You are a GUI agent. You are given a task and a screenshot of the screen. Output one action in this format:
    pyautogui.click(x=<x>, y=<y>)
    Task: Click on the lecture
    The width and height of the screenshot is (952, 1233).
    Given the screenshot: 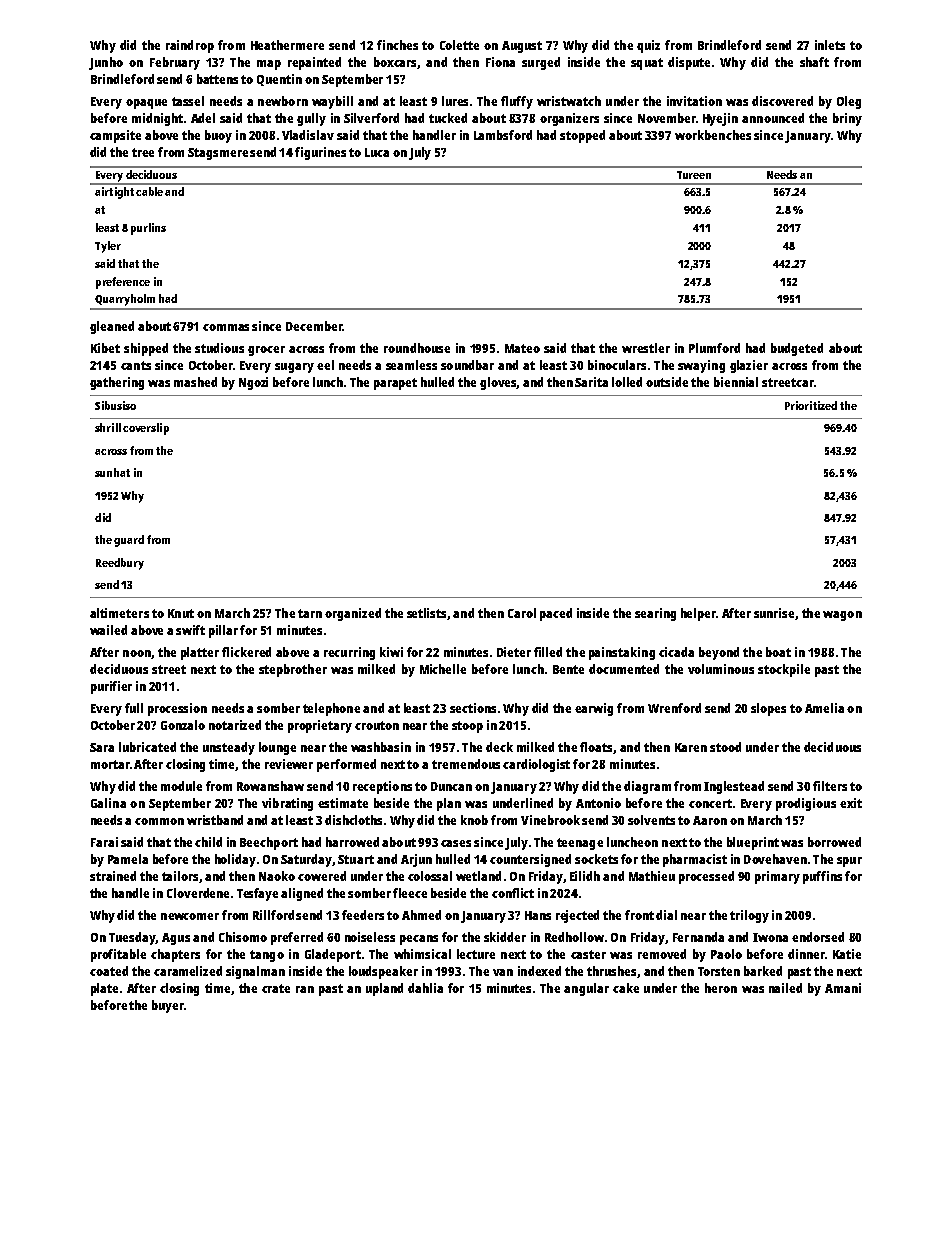 What is the action you would take?
    pyautogui.click(x=476, y=954)
